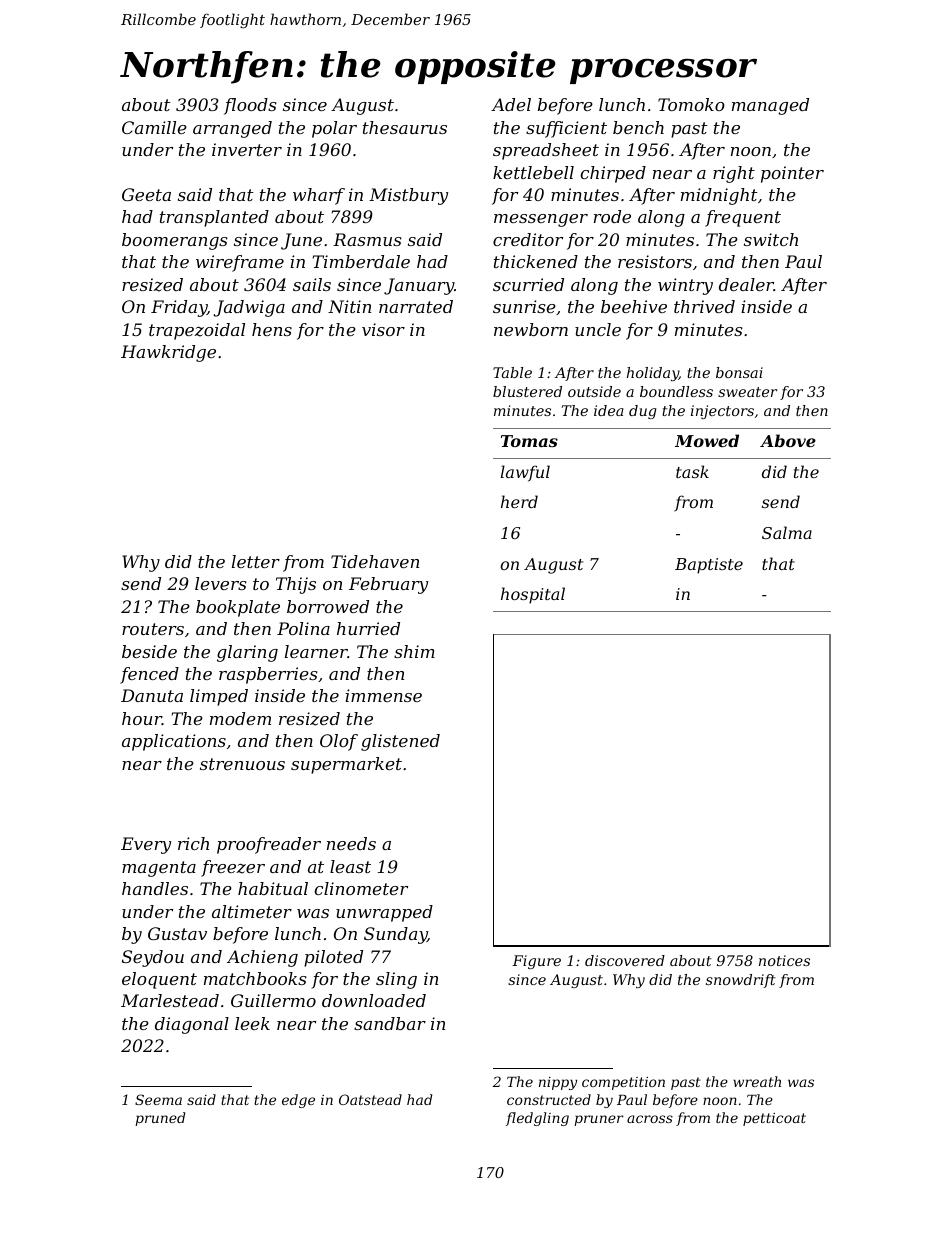 The height and width of the screenshot is (1233, 952). Describe the element at coordinates (511, 104) in the screenshot. I see `Adel` at that location.
